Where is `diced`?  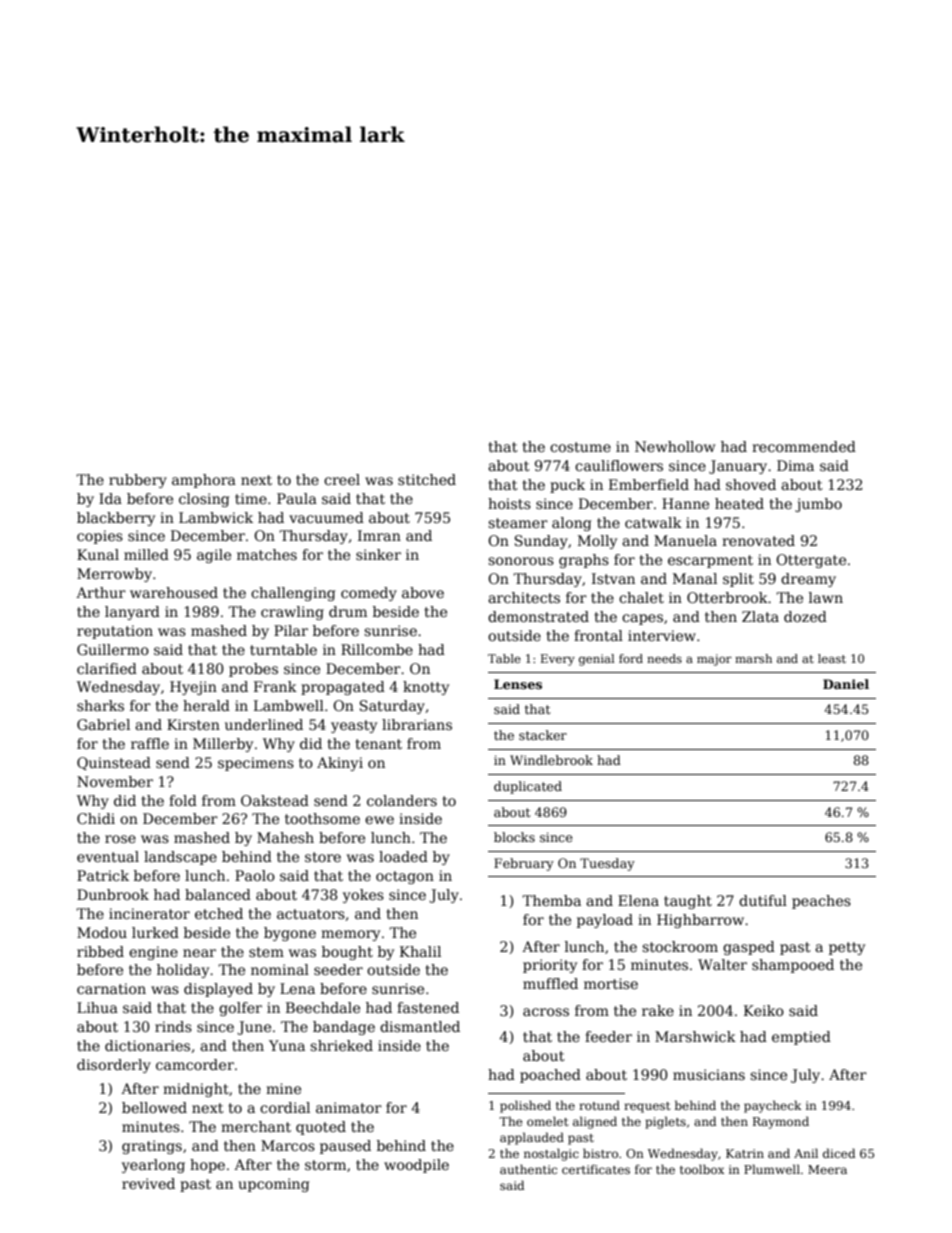
diced is located at coordinates (839, 1153).
